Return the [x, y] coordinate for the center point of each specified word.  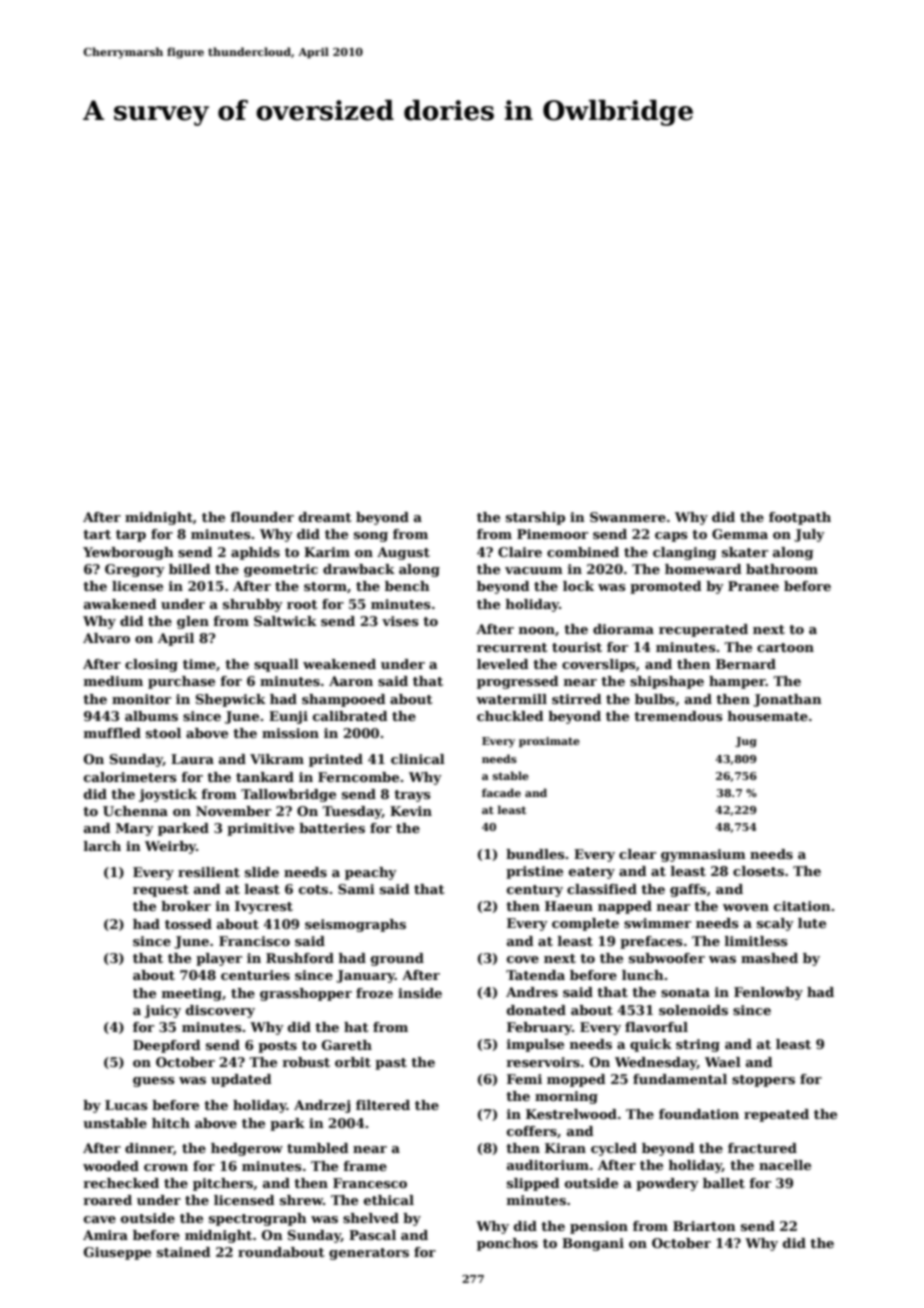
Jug [746, 742]
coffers [532, 1131]
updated [241, 1080]
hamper [737, 682]
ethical [389, 1200]
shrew [301, 1200]
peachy [371, 873]
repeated [776, 1115]
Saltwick [285, 621]
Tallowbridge [288, 795]
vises [400, 621]
